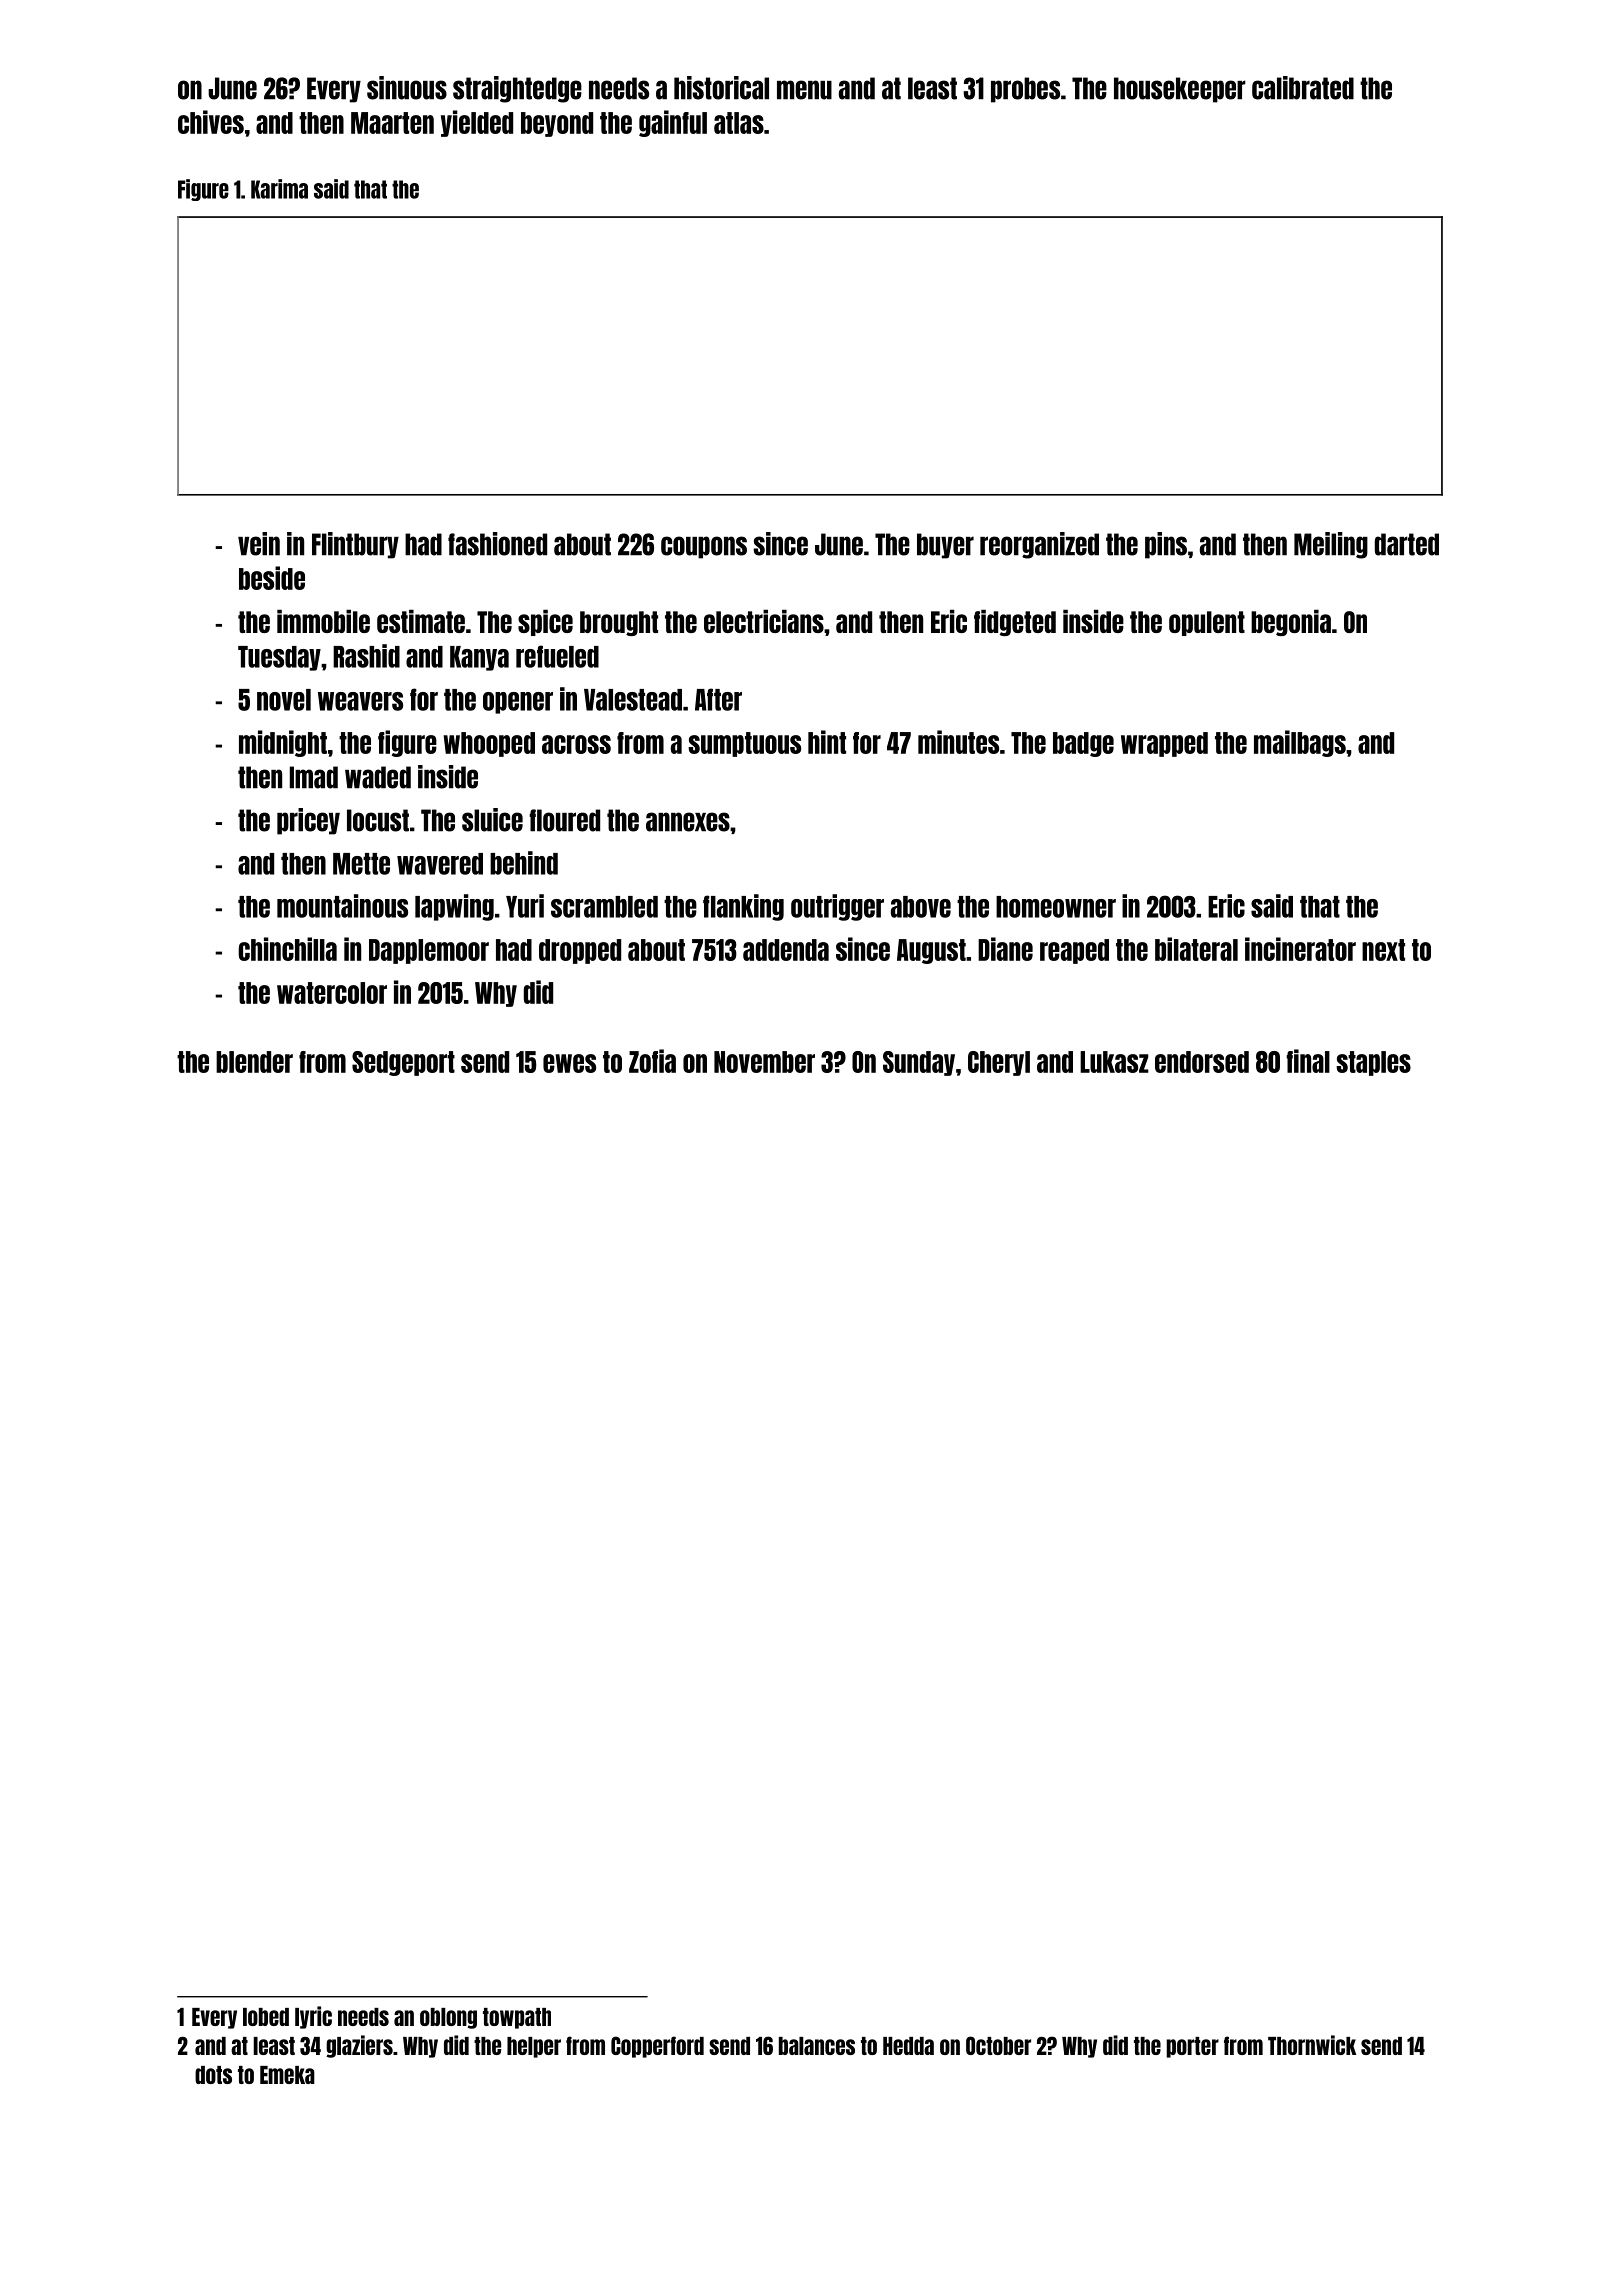  What do you see at coordinates (1180, 90) in the screenshot?
I see `housekeeper` at bounding box center [1180, 90].
